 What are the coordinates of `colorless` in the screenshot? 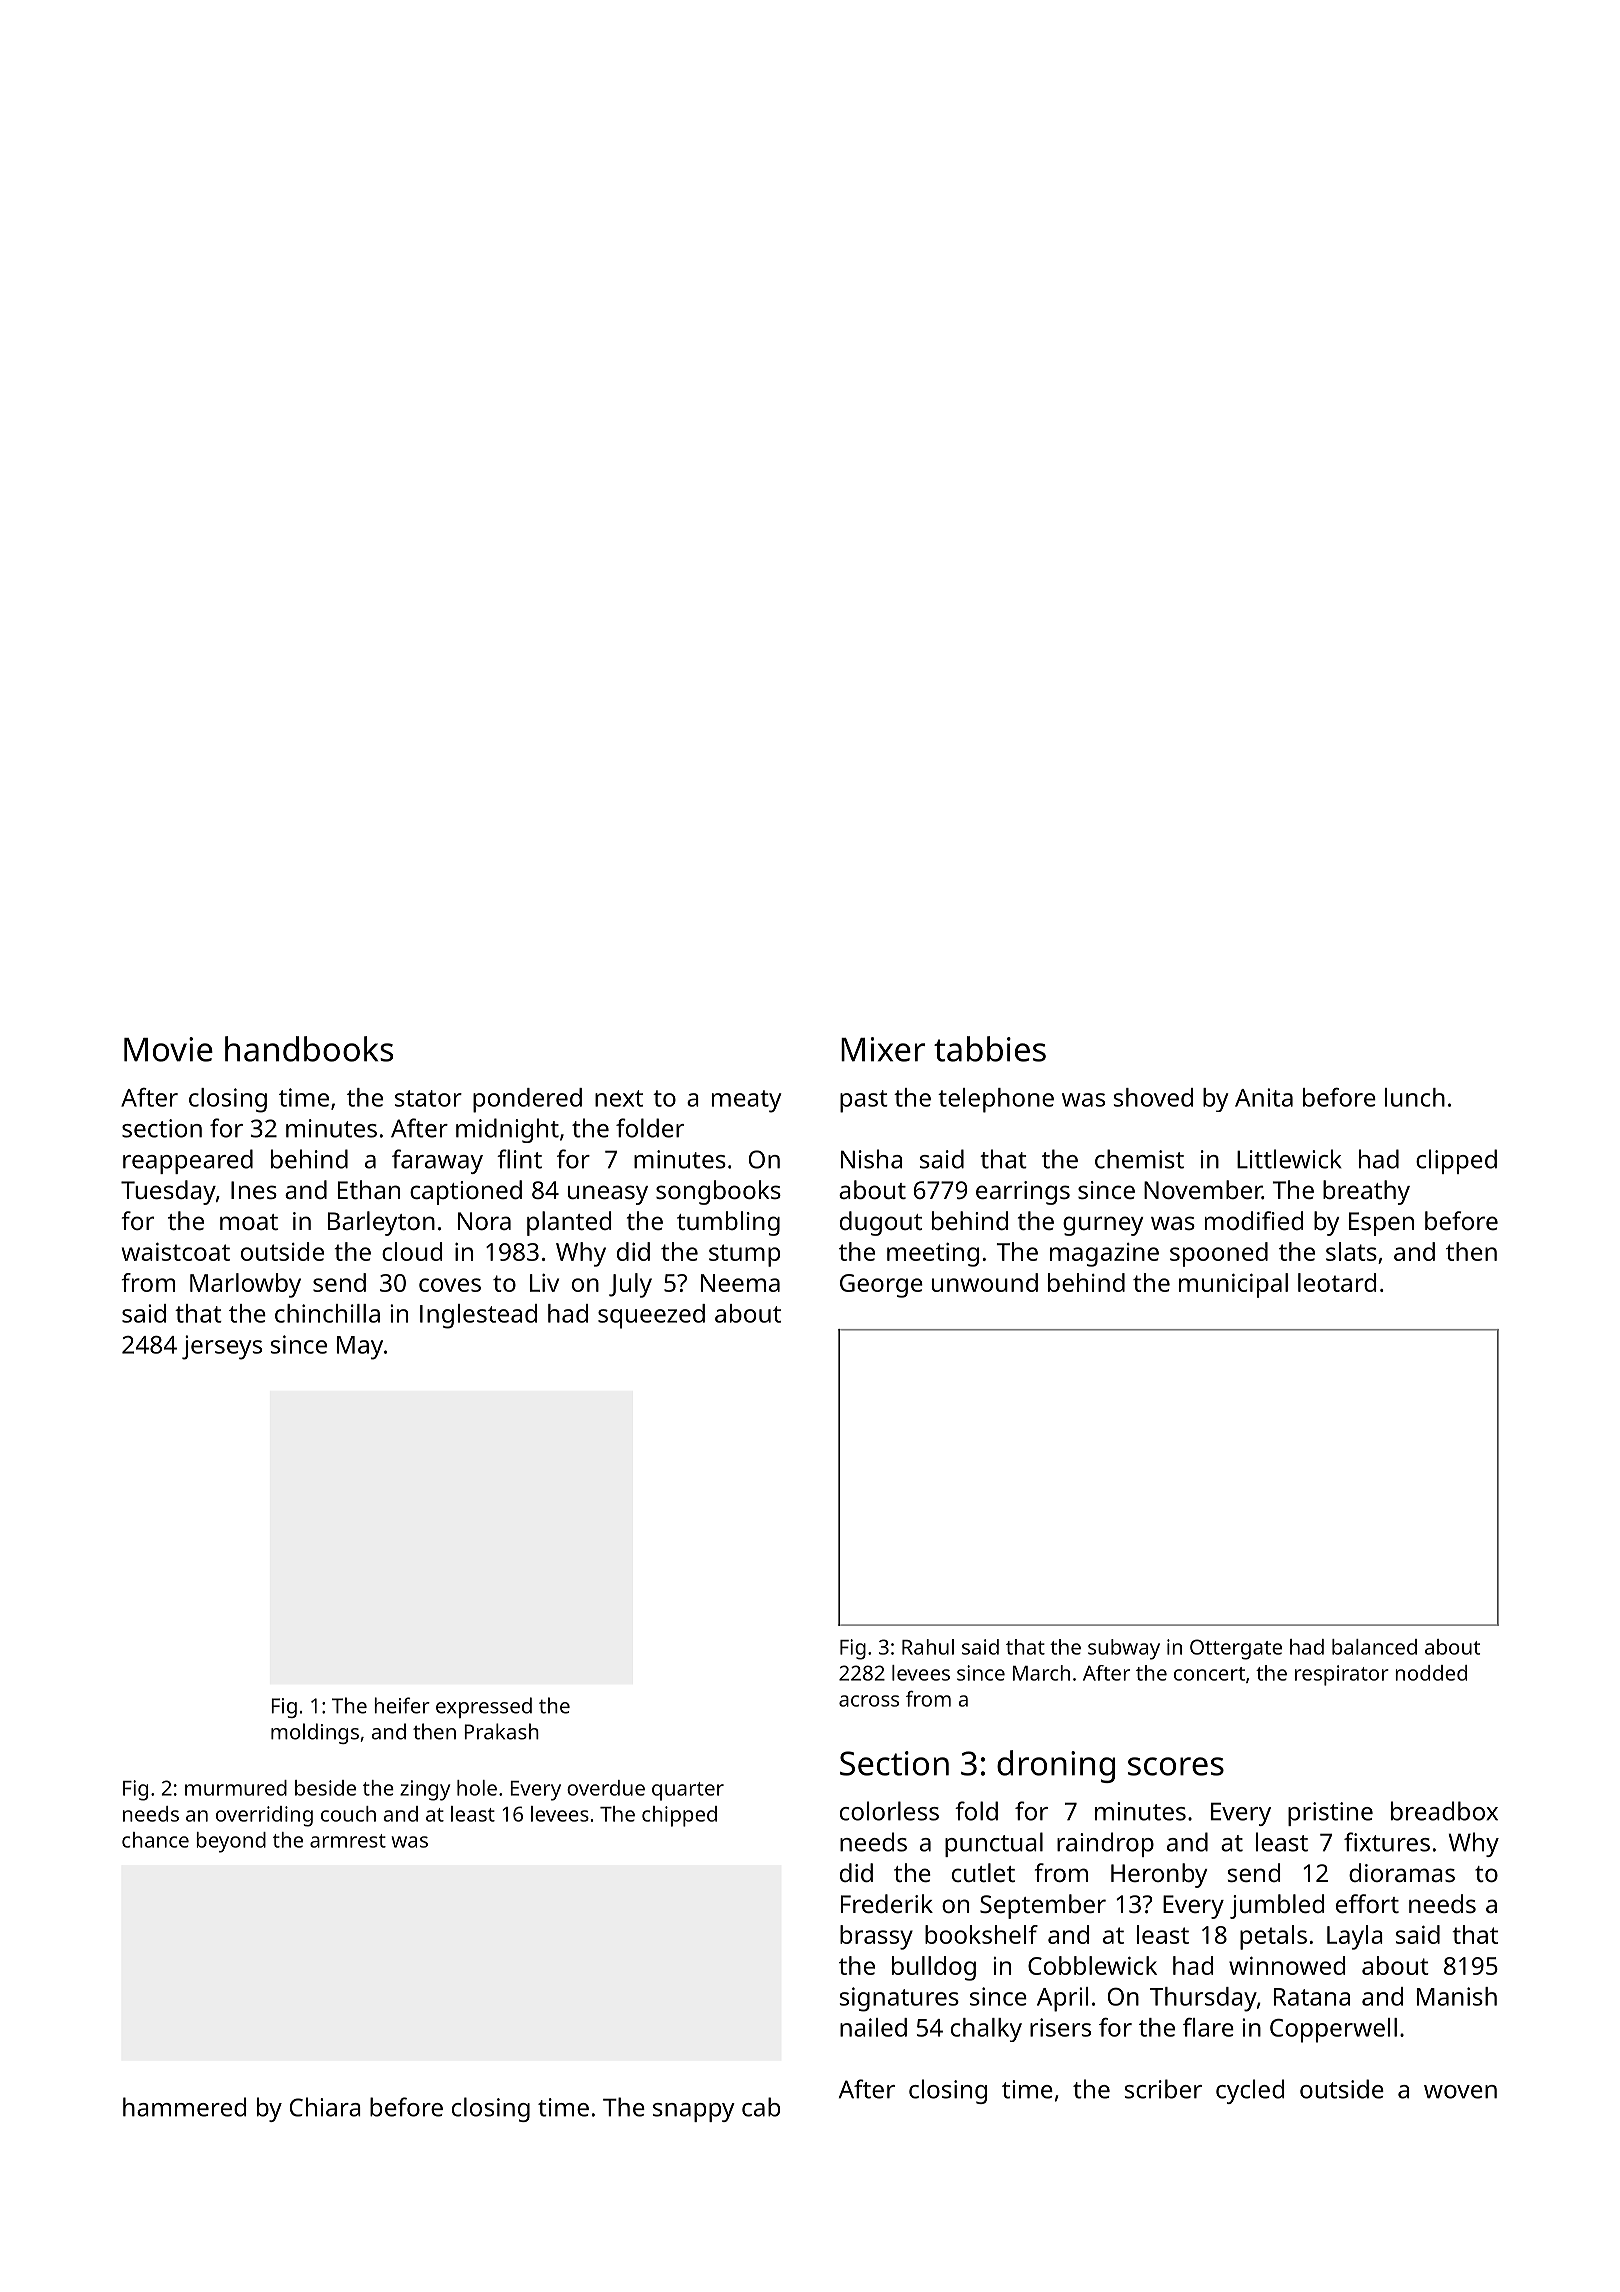 It's located at (889, 1811).
